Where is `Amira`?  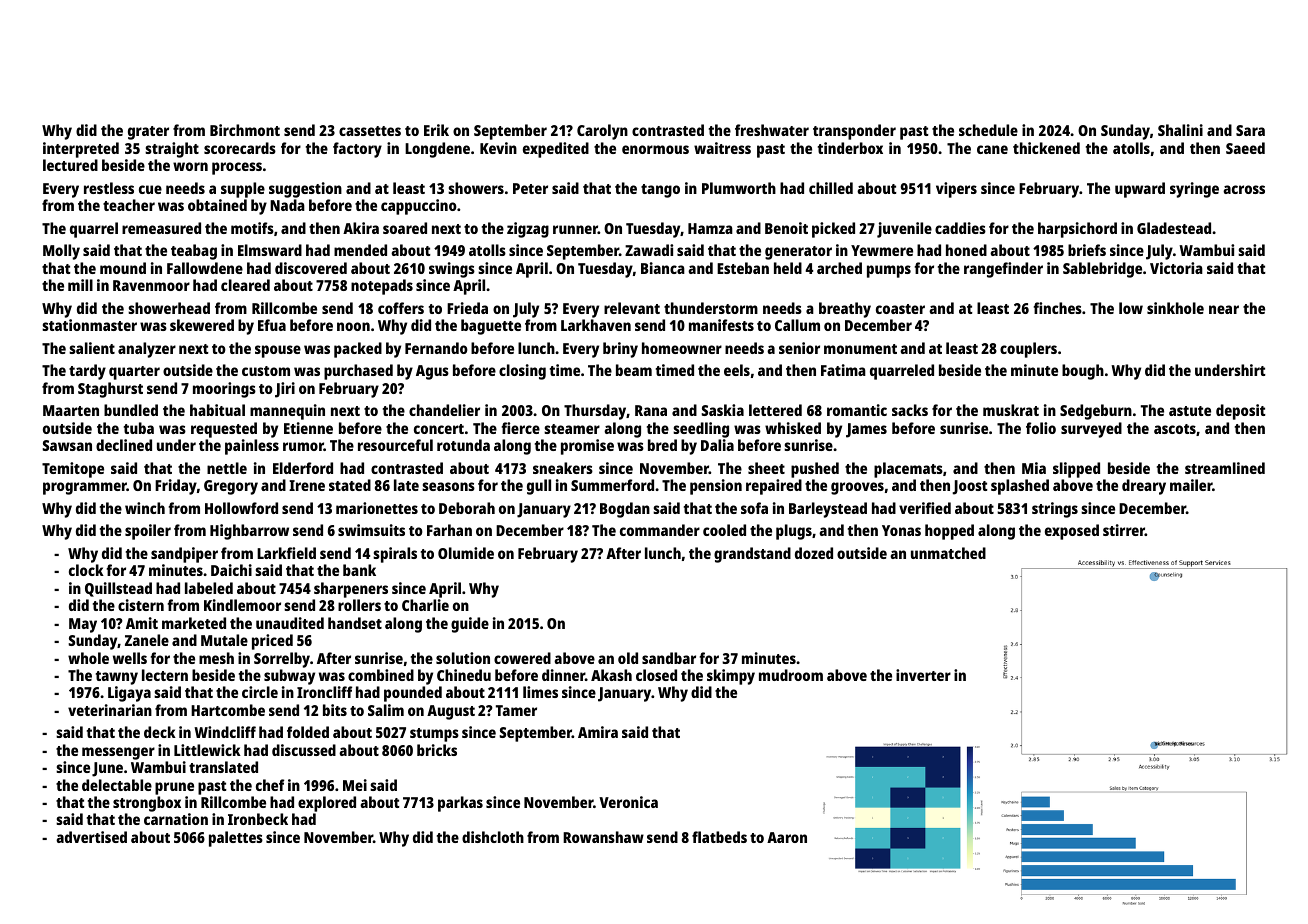 Amira is located at coordinates (598, 732).
